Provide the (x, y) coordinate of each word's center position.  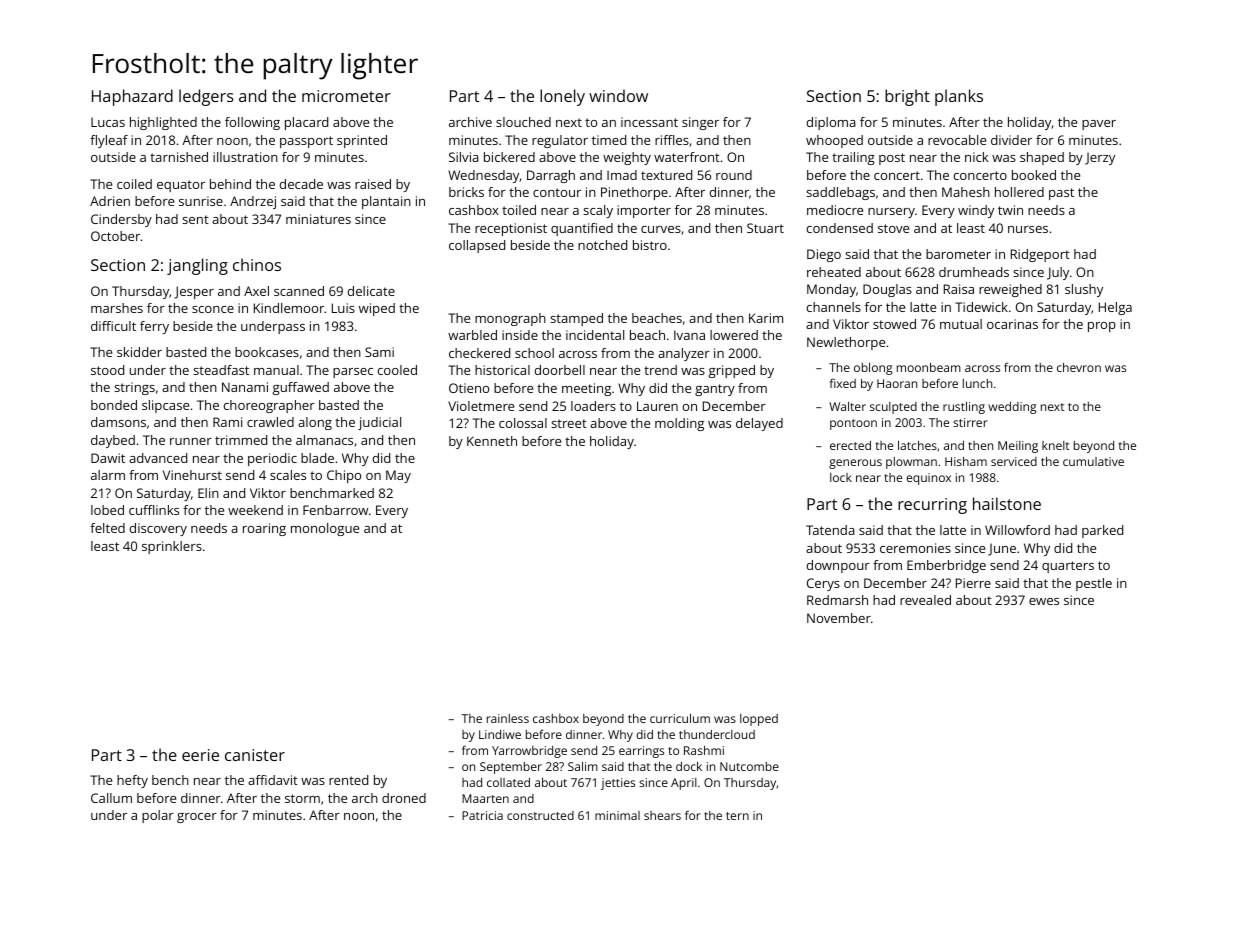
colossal (523, 423)
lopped (759, 720)
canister (255, 755)
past (1061, 194)
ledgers (206, 97)
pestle (1094, 584)
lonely (562, 97)
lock (841, 477)
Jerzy (1100, 158)
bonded (114, 405)
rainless (508, 718)
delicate (371, 291)
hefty (132, 781)
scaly (598, 211)
